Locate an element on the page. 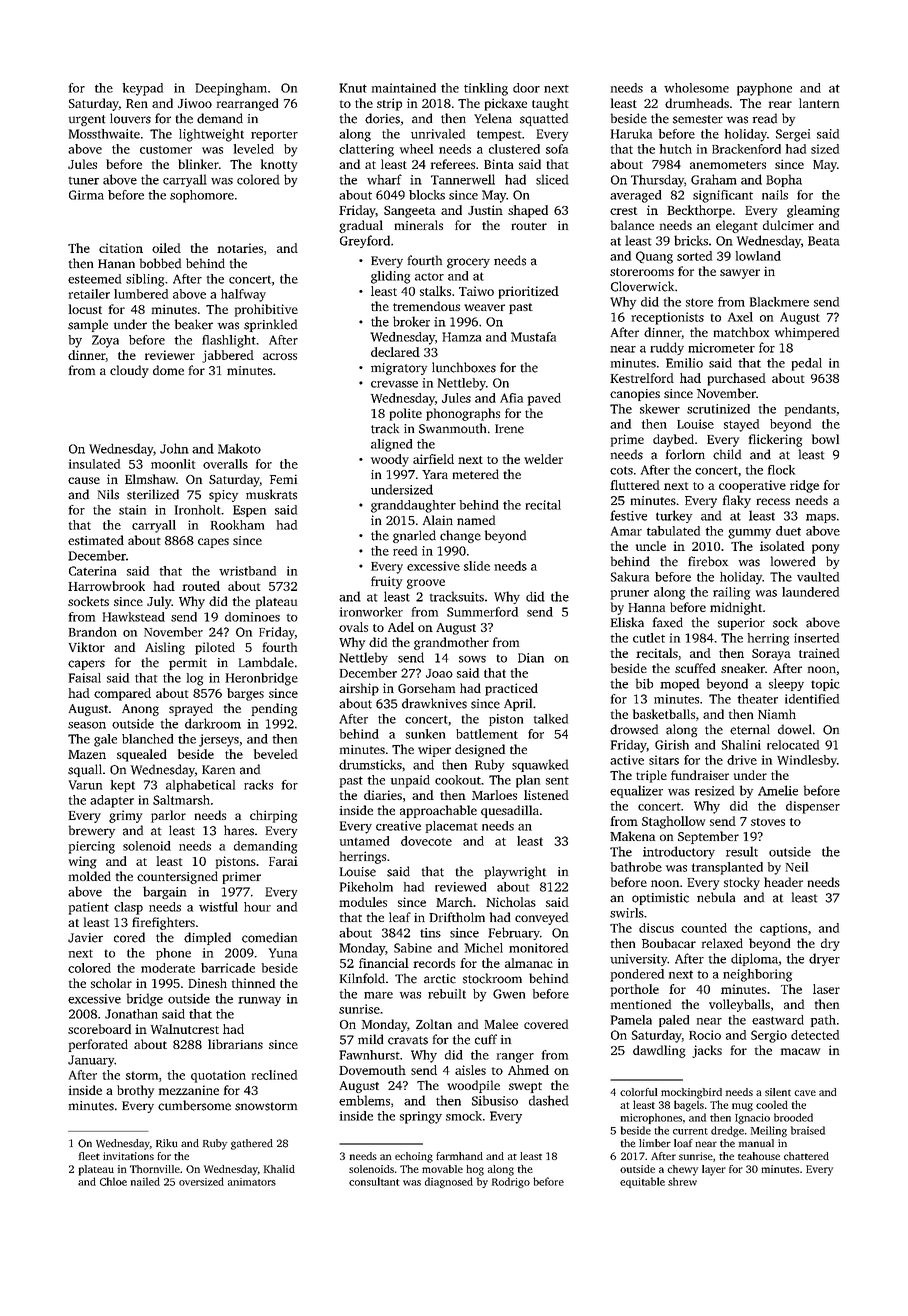 This image has width=908, height=1316. Deepingham is located at coordinates (231, 89).
